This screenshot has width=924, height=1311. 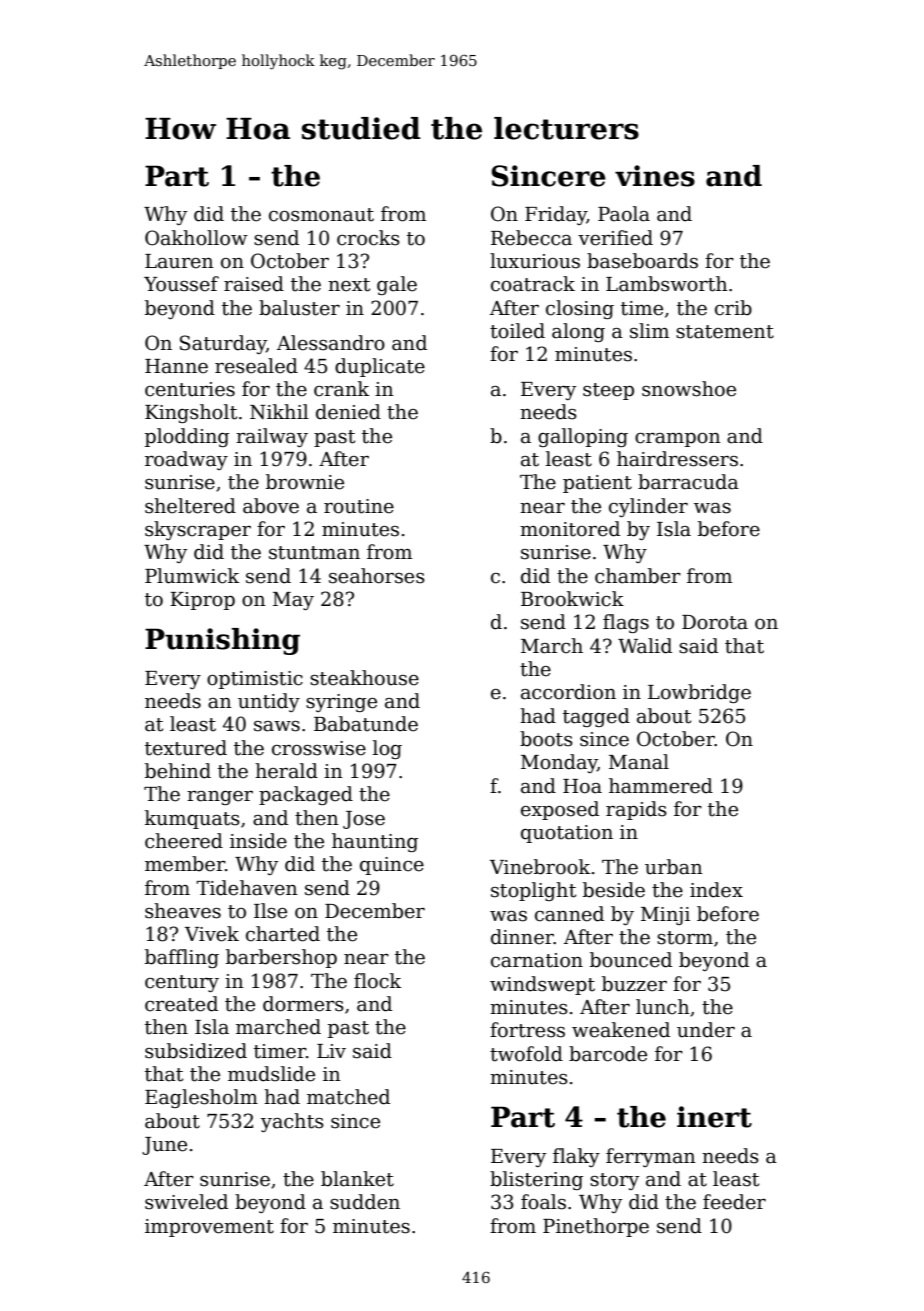 I want to click on Oakhollow, so click(x=196, y=238).
